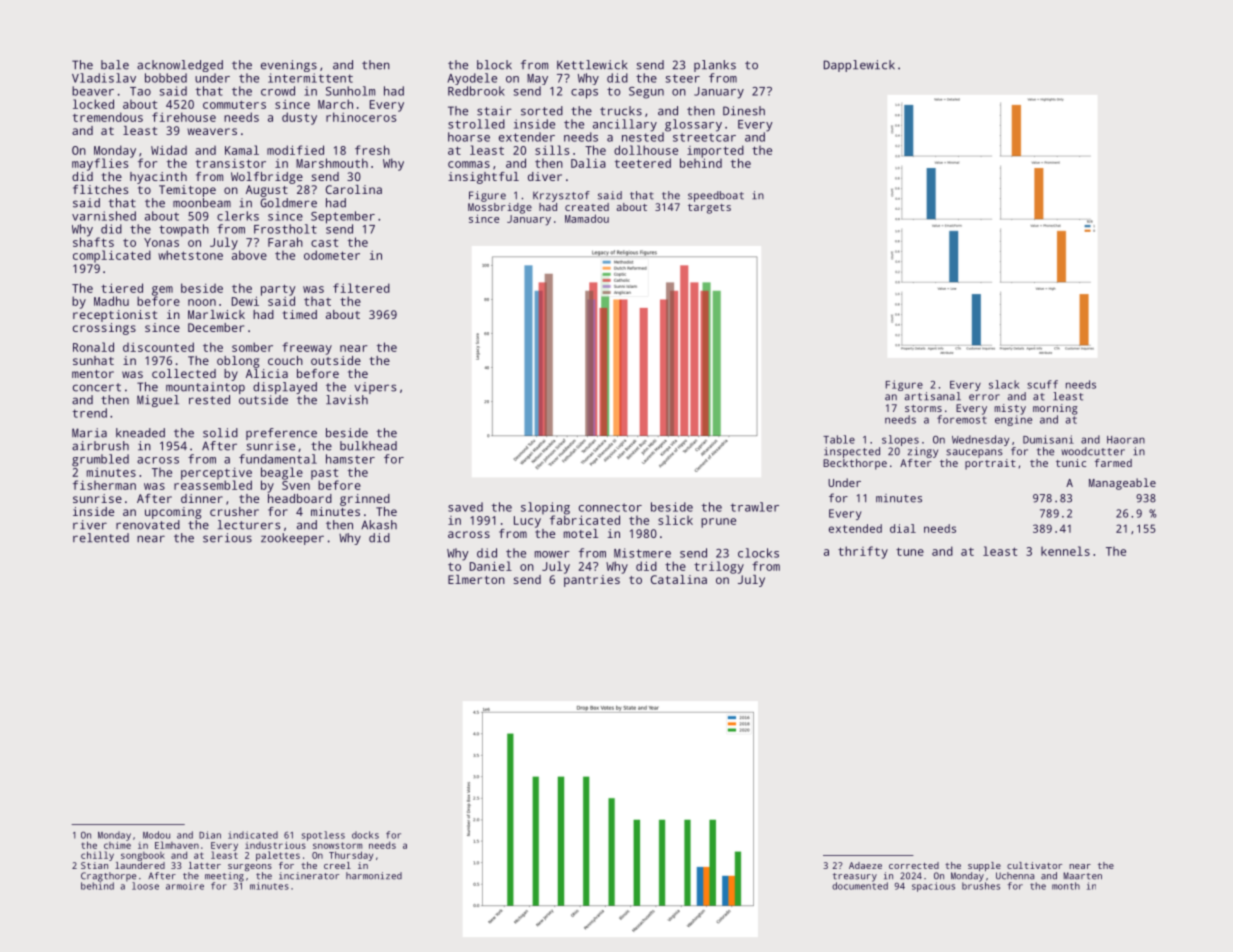  Describe the element at coordinates (561, 196) in the page. I see `Krzysztof` at that location.
